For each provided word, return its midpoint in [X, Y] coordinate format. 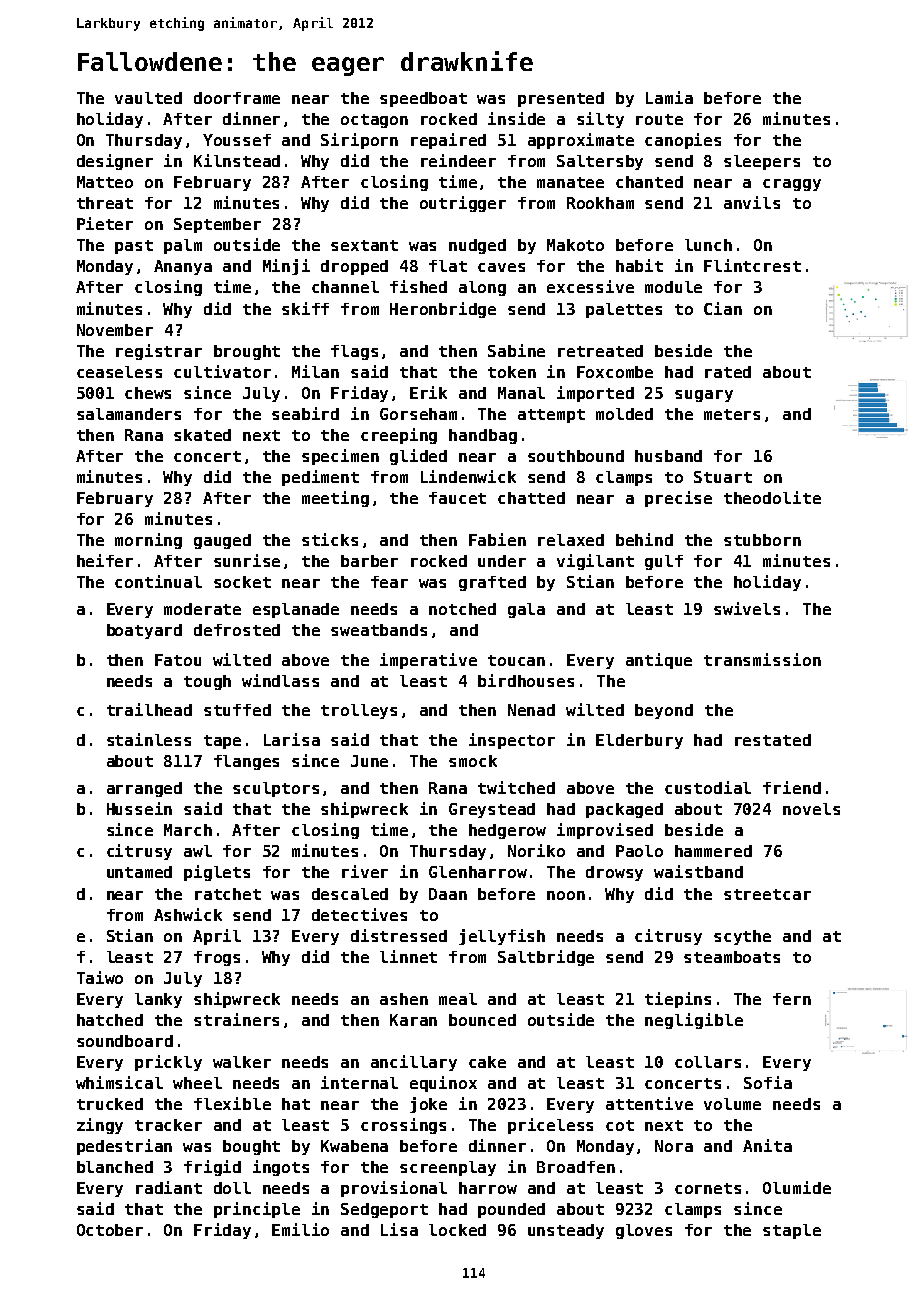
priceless [550, 1126]
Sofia [768, 1082]
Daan [448, 894]
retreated [600, 351]
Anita [767, 1145]
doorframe [237, 98]
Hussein [139, 808]
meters [732, 414]
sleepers [762, 162]
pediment [320, 478]
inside [516, 118]
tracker [168, 1125]
